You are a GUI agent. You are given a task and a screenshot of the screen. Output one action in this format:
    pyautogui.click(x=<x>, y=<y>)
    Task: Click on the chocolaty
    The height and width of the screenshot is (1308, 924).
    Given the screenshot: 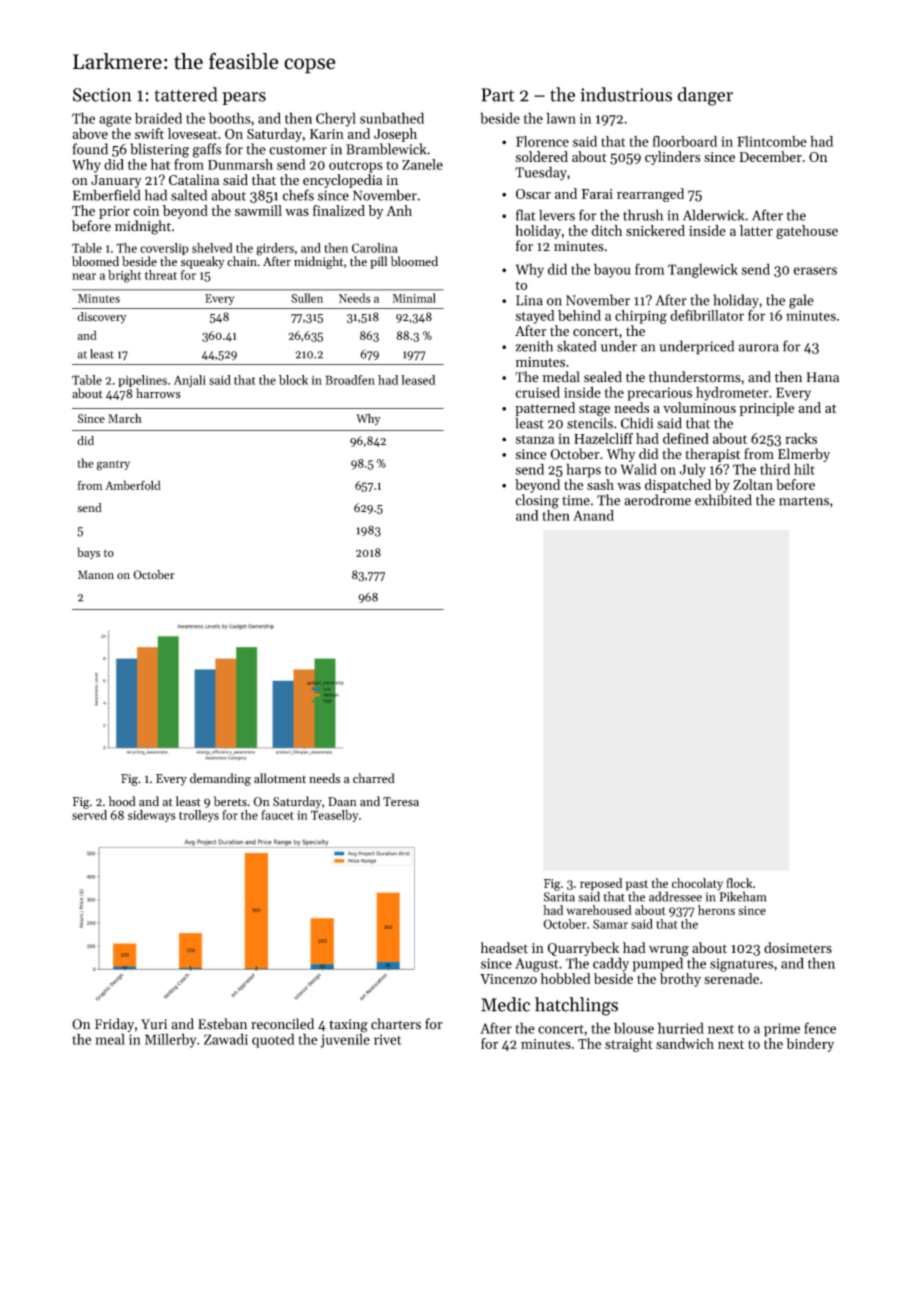 What is the action you would take?
    pyautogui.click(x=697, y=884)
